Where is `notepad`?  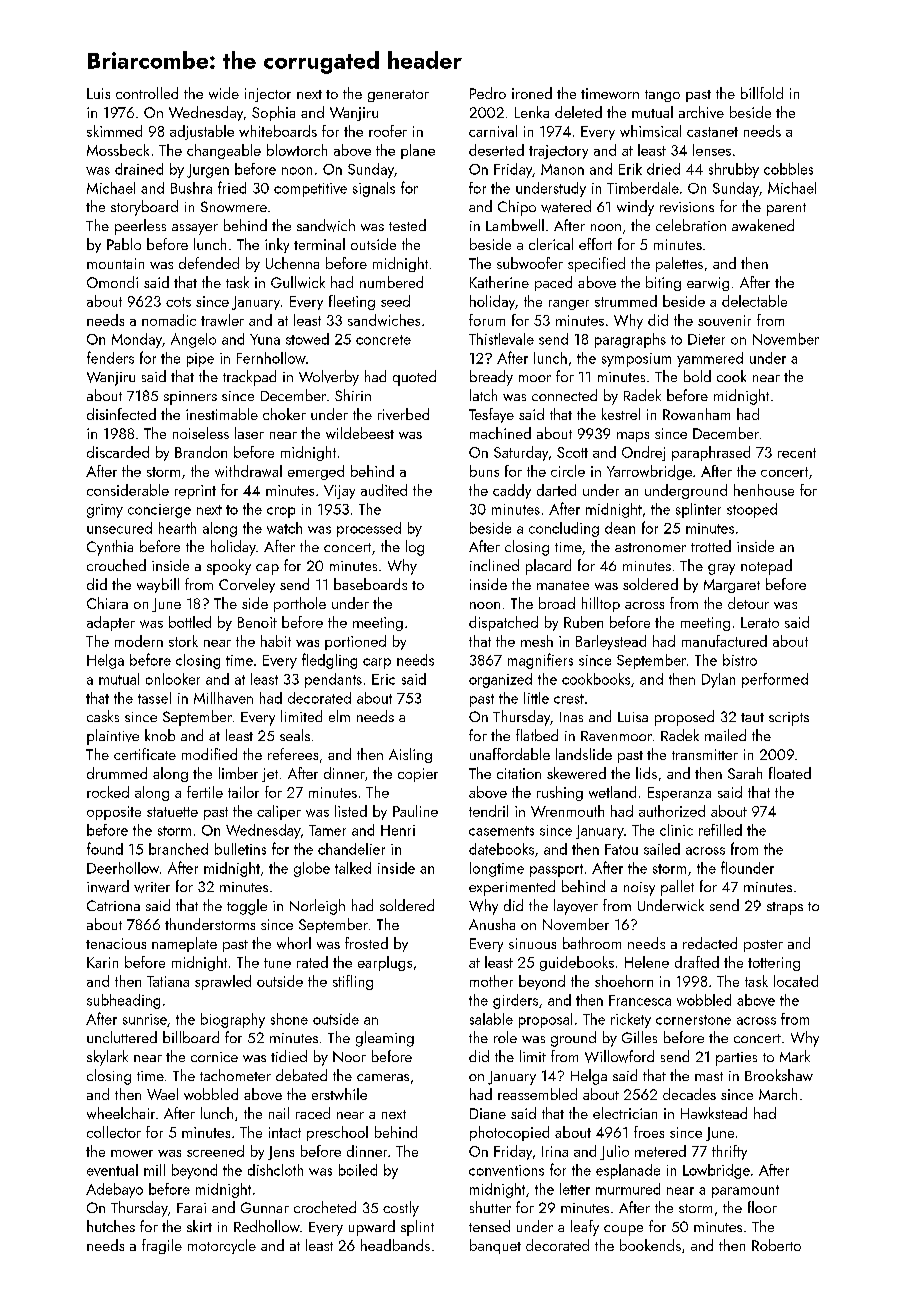 notepad is located at coordinates (766, 567).
